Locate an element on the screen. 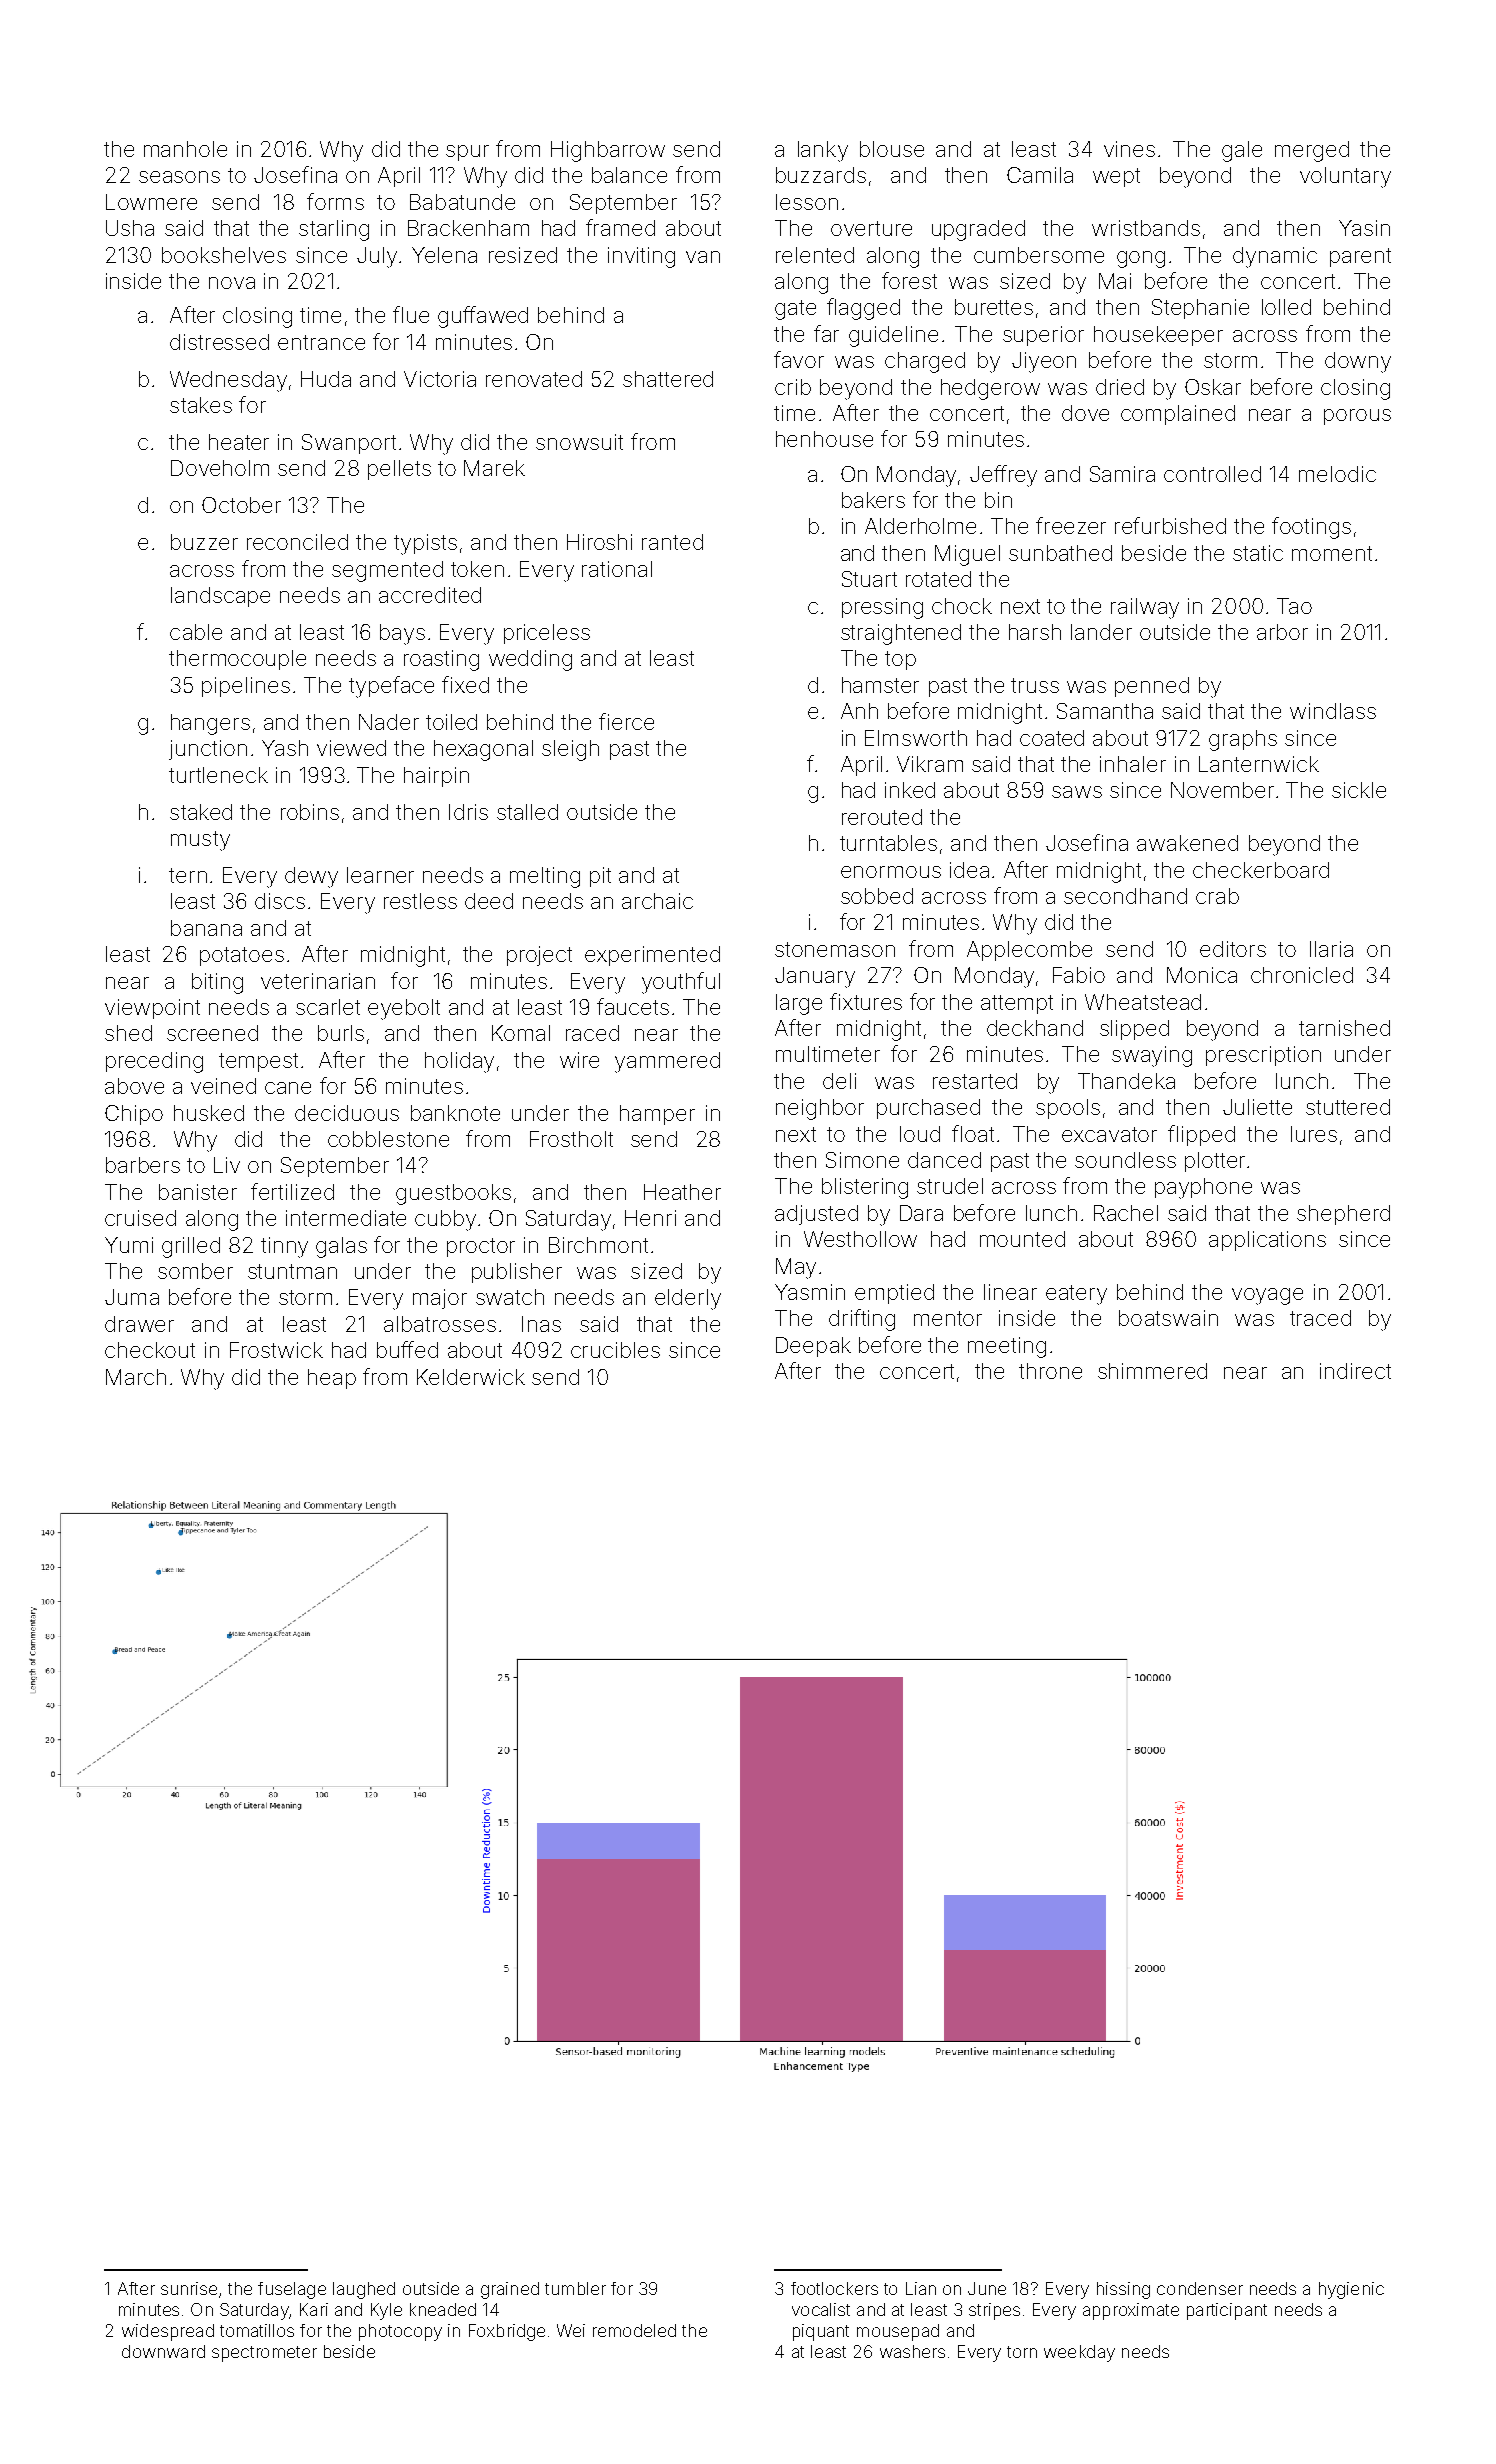  throne is located at coordinates (1050, 1371).
